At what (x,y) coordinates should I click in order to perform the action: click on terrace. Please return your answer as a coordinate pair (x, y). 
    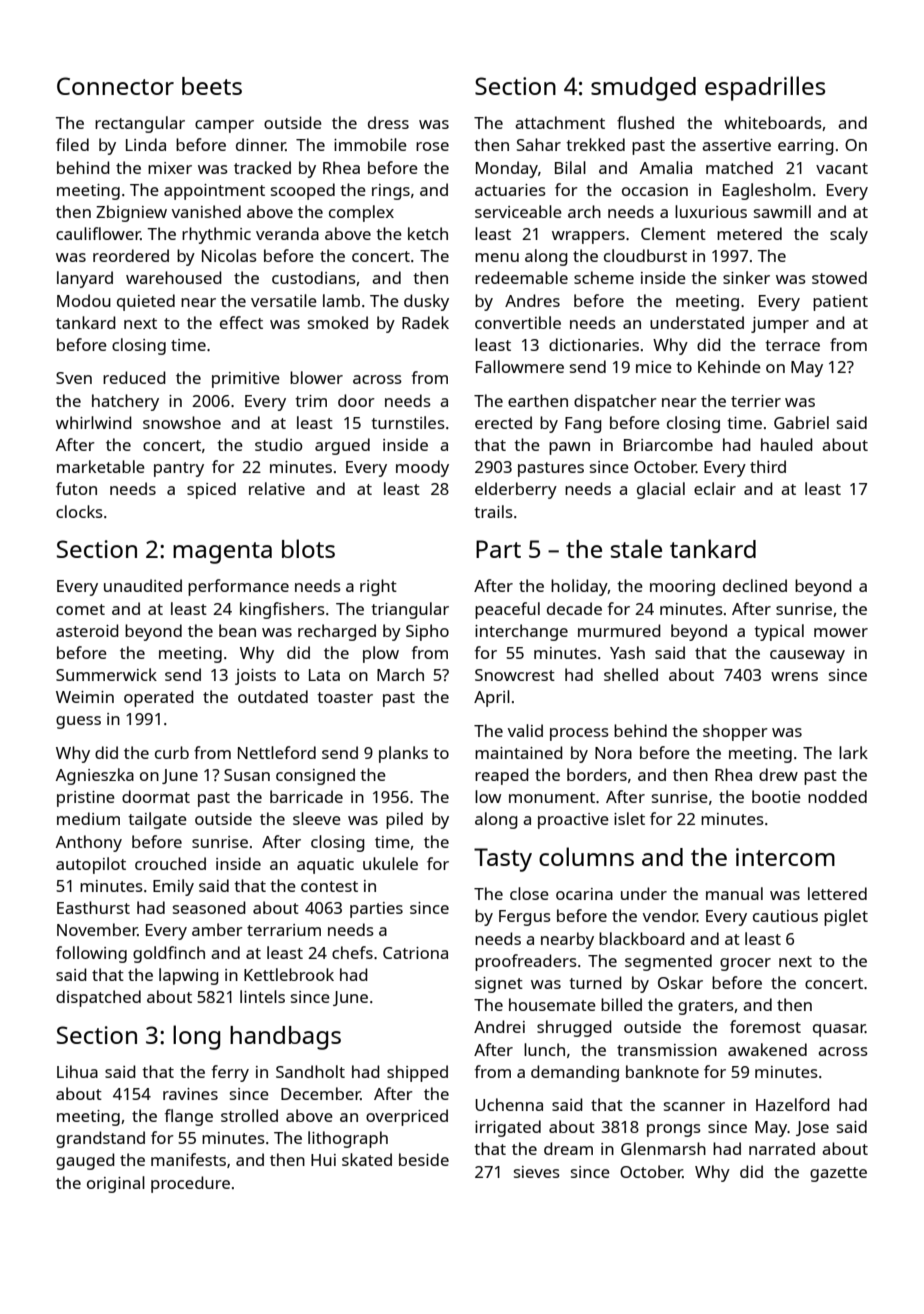
    Looking at the image, I should click on (792, 345).
